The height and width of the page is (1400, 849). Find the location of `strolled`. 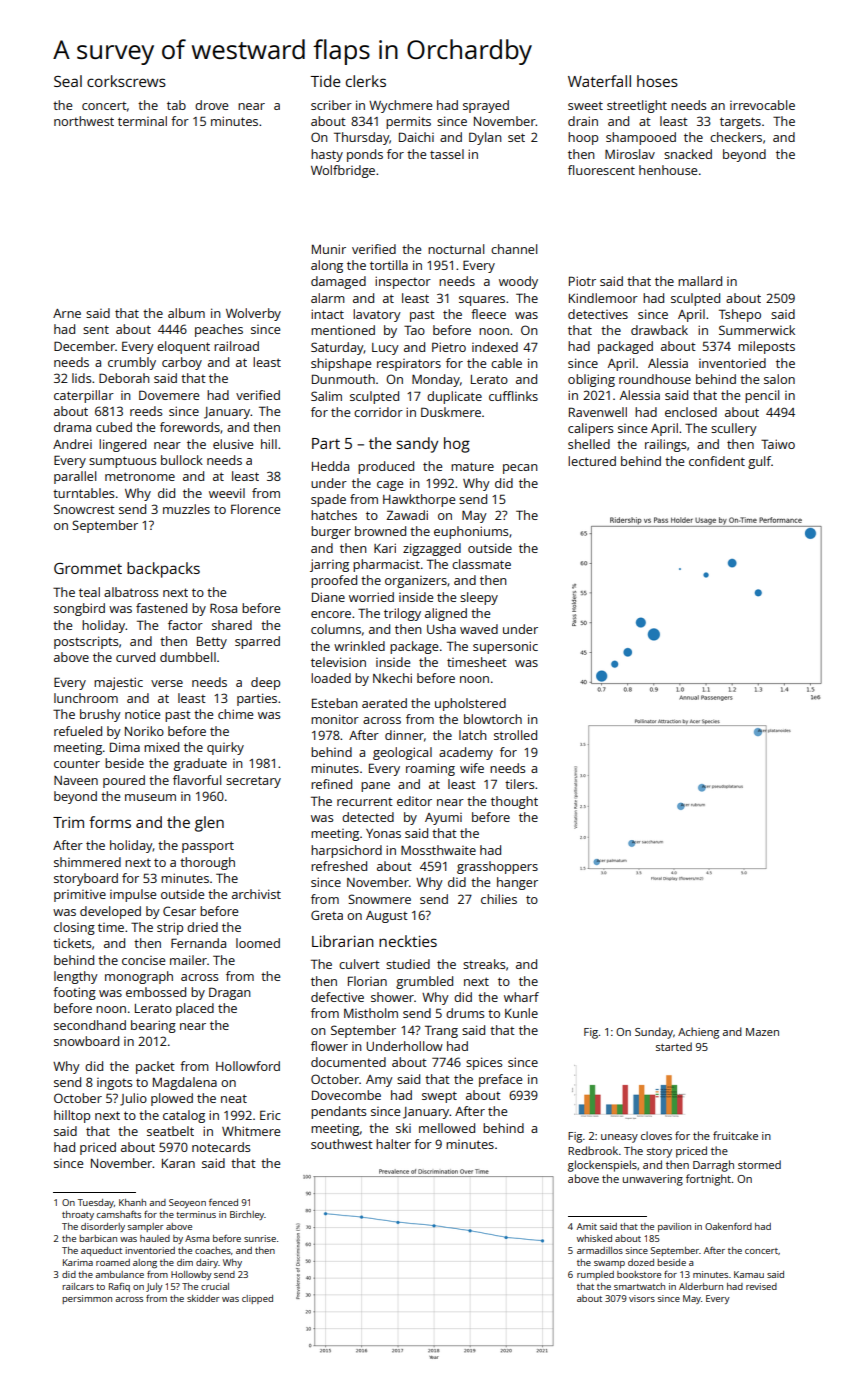

strolled is located at coordinates (515, 735).
